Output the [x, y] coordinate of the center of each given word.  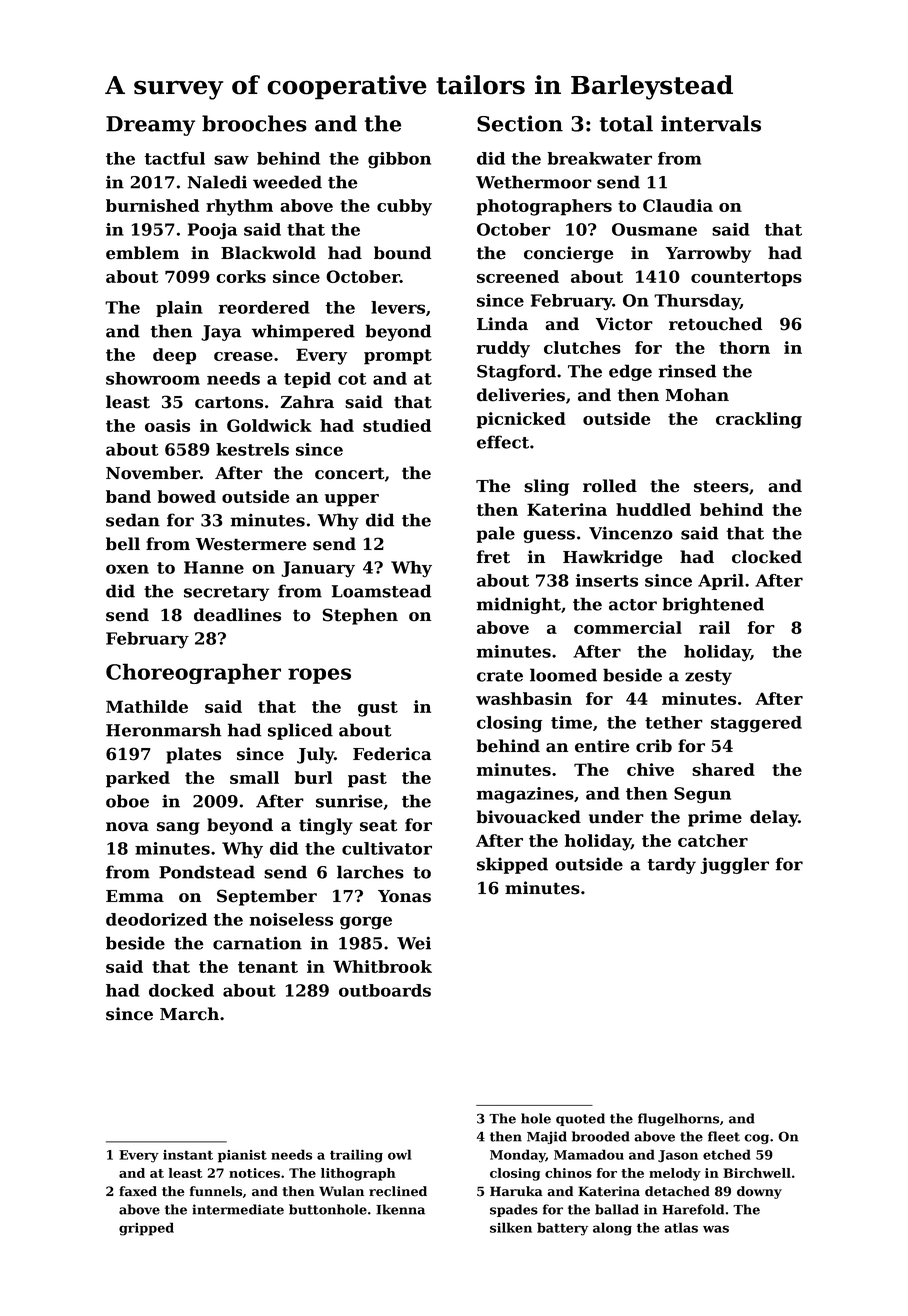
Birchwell [757, 1173]
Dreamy [150, 126]
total [626, 123]
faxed [138, 1191]
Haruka [516, 1191]
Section [520, 123]
